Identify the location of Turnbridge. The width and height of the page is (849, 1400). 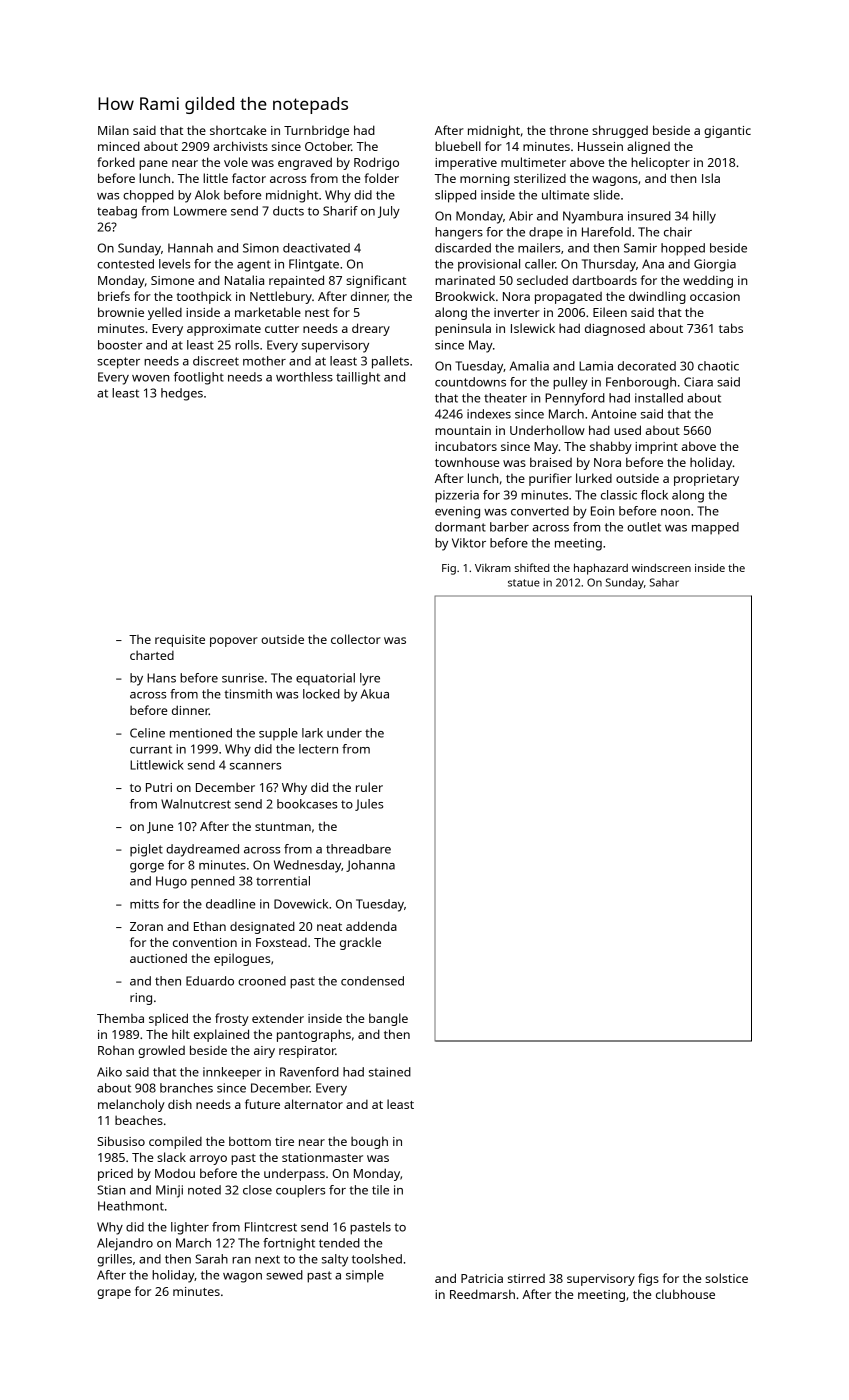
(316, 131).
